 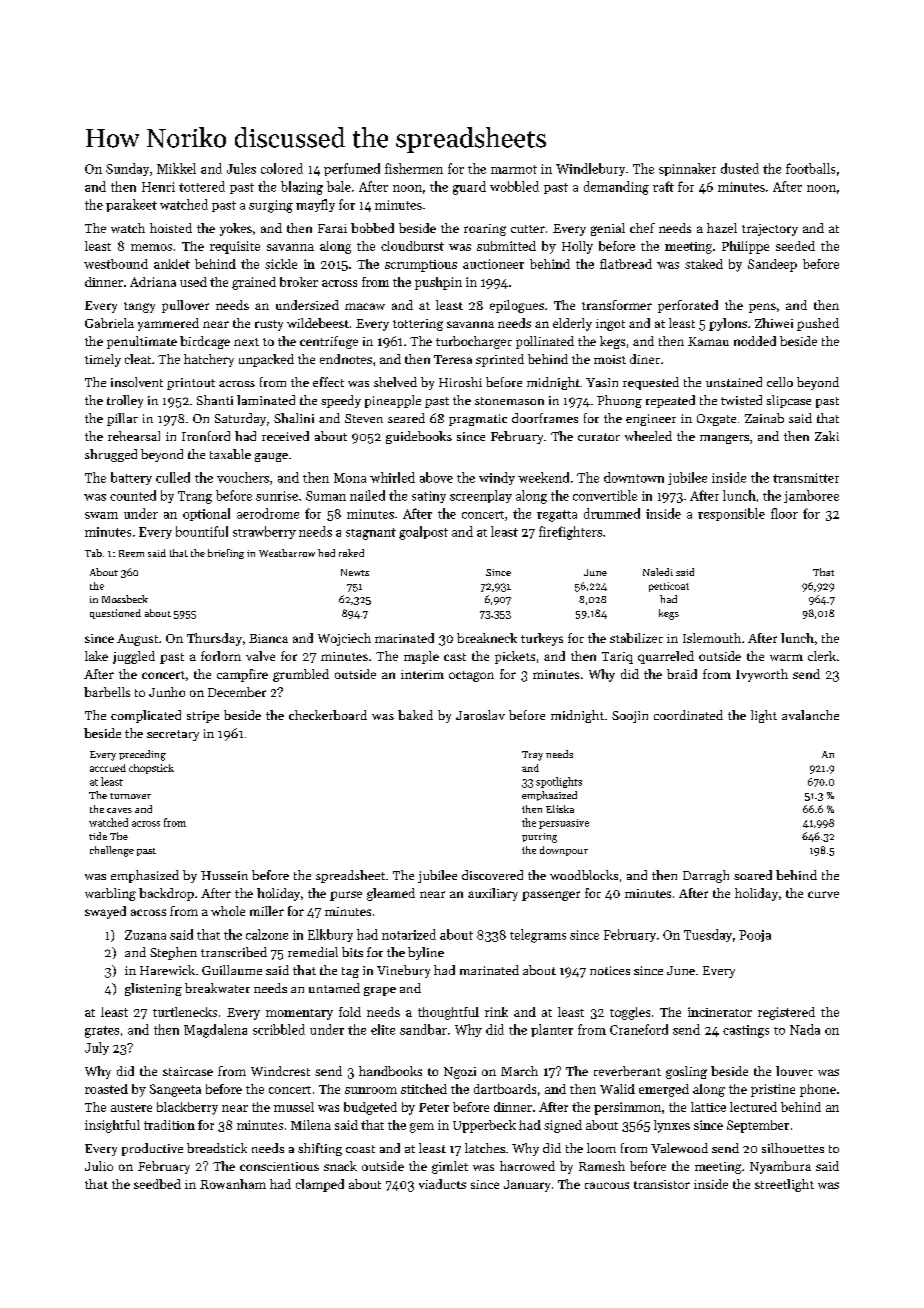 I want to click on westbound, so click(x=116, y=264).
